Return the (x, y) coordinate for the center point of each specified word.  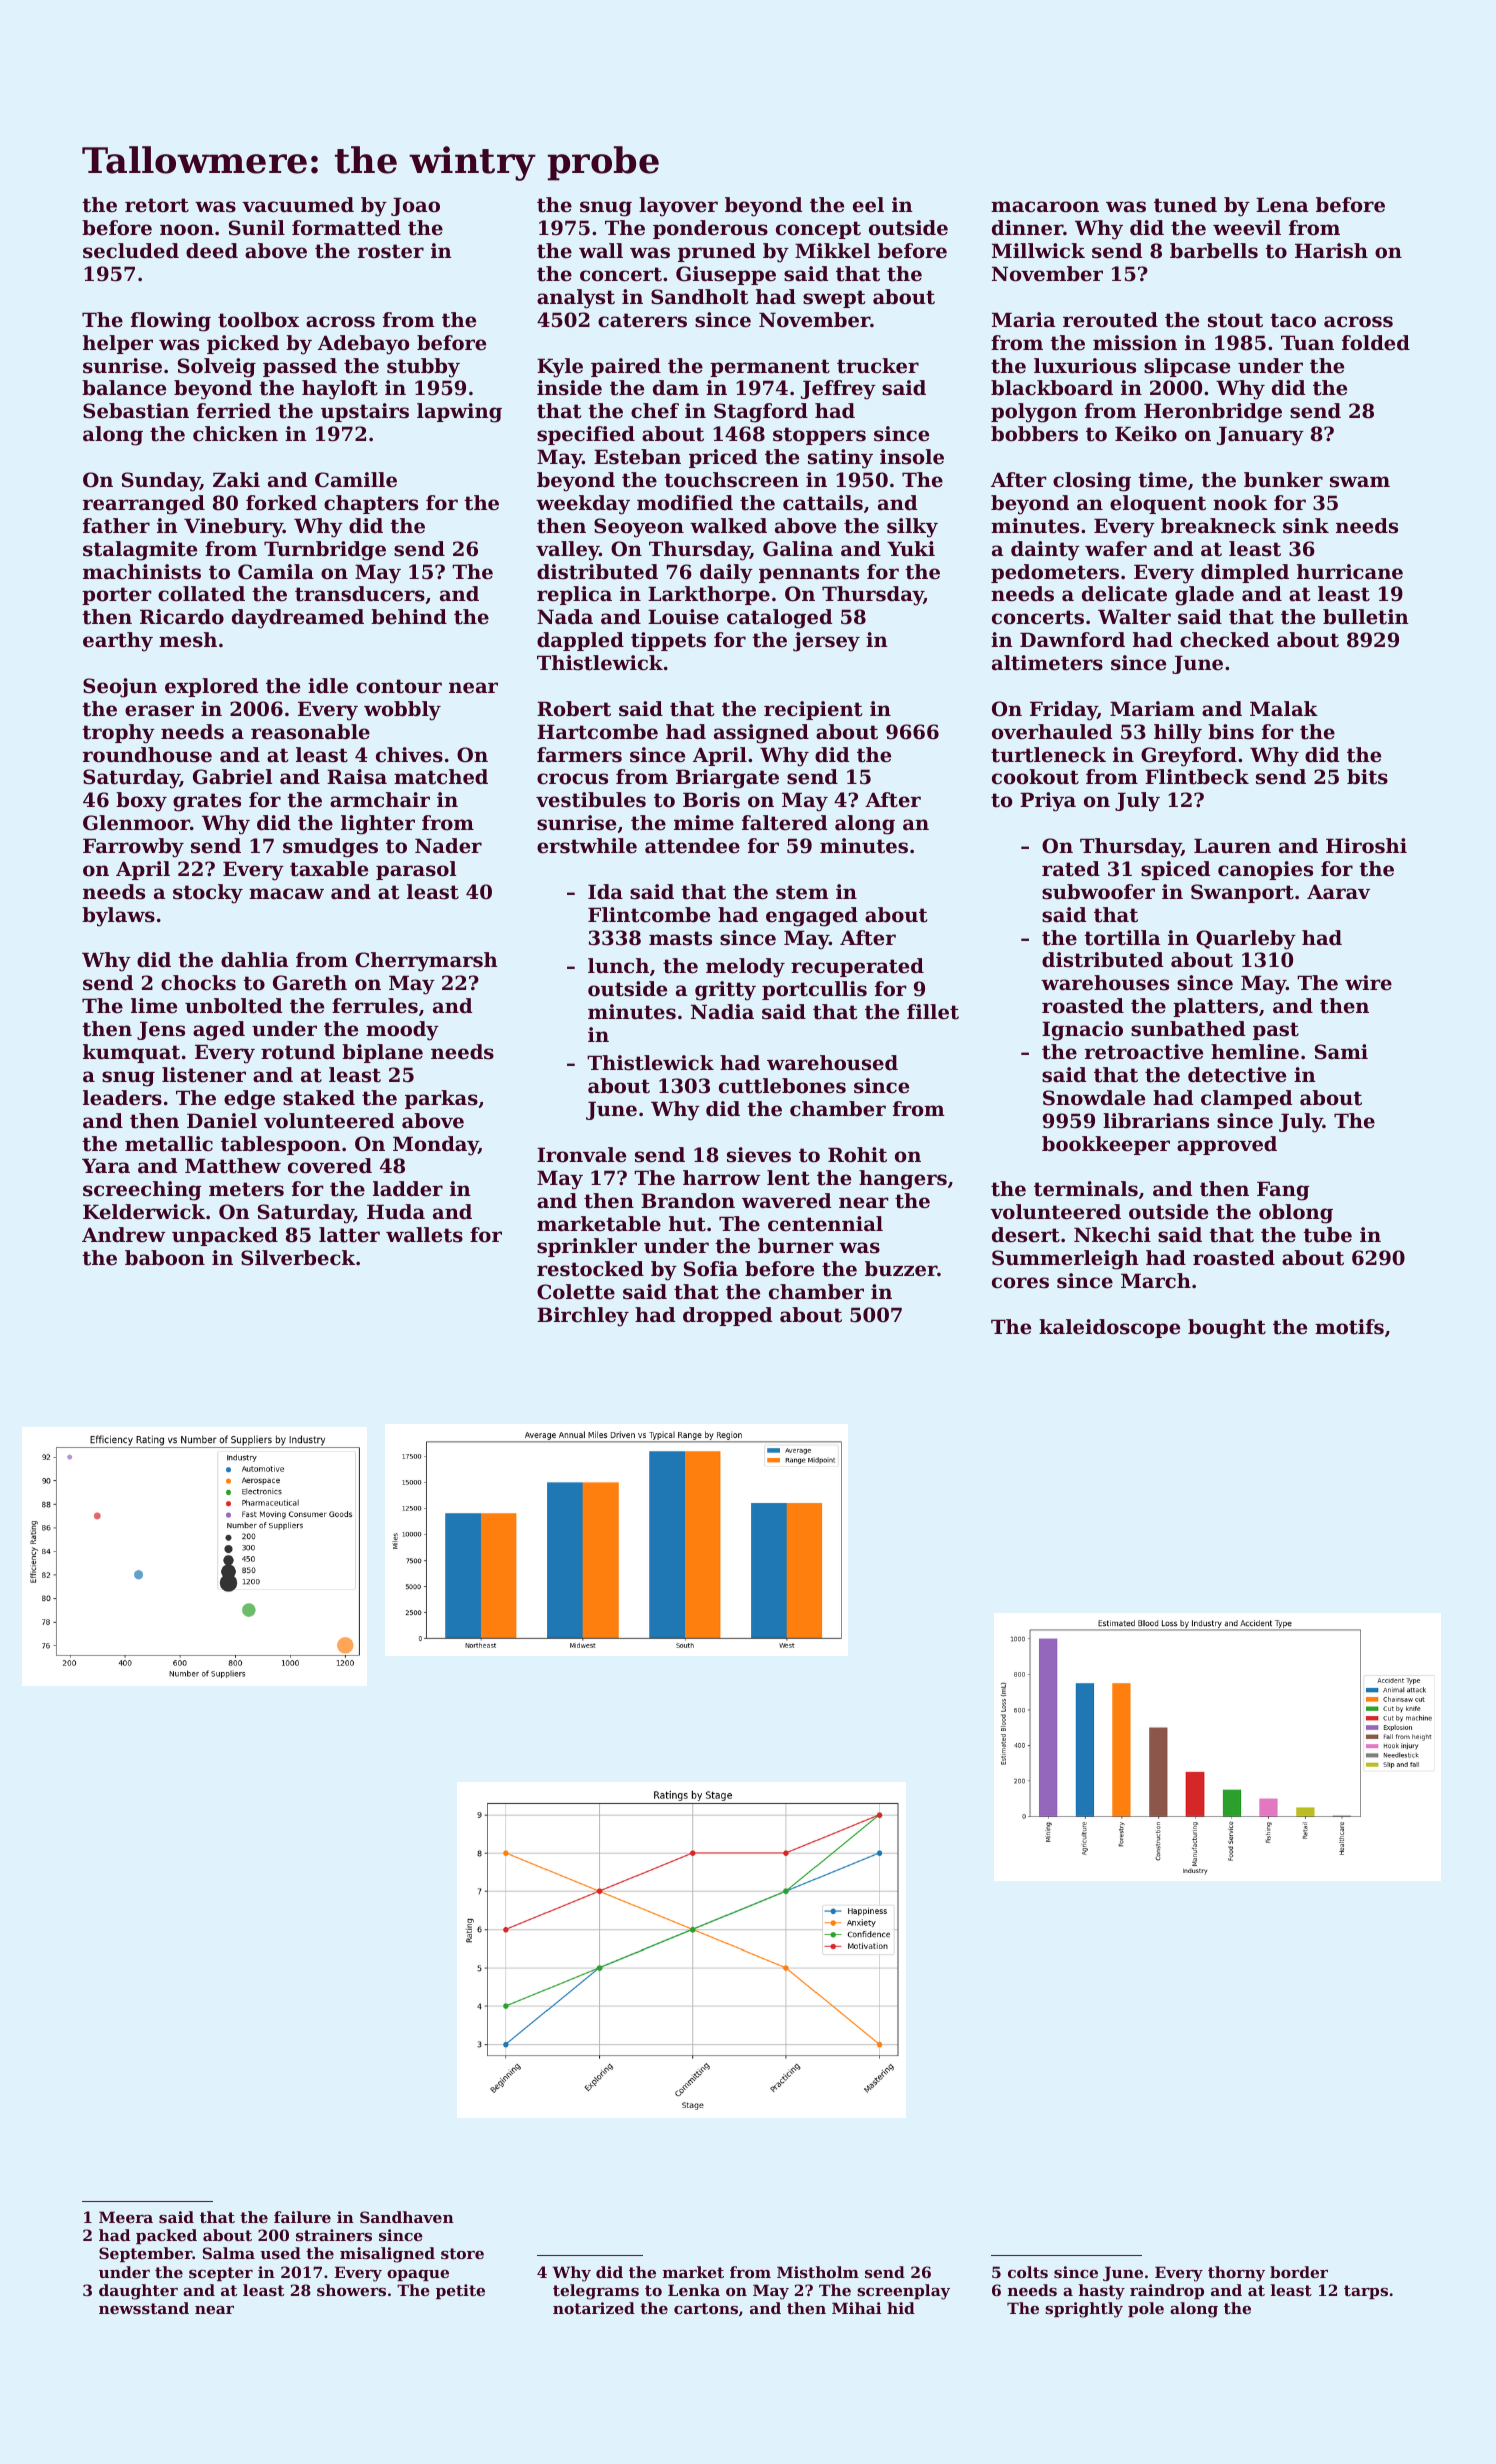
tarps (1366, 2292)
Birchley (583, 1317)
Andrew (123, 1235)
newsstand (144, 2308)
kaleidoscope (1109, 1328)
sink (1306, 526)
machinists (142, 572)
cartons (706, 2308)
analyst (576, 299)
